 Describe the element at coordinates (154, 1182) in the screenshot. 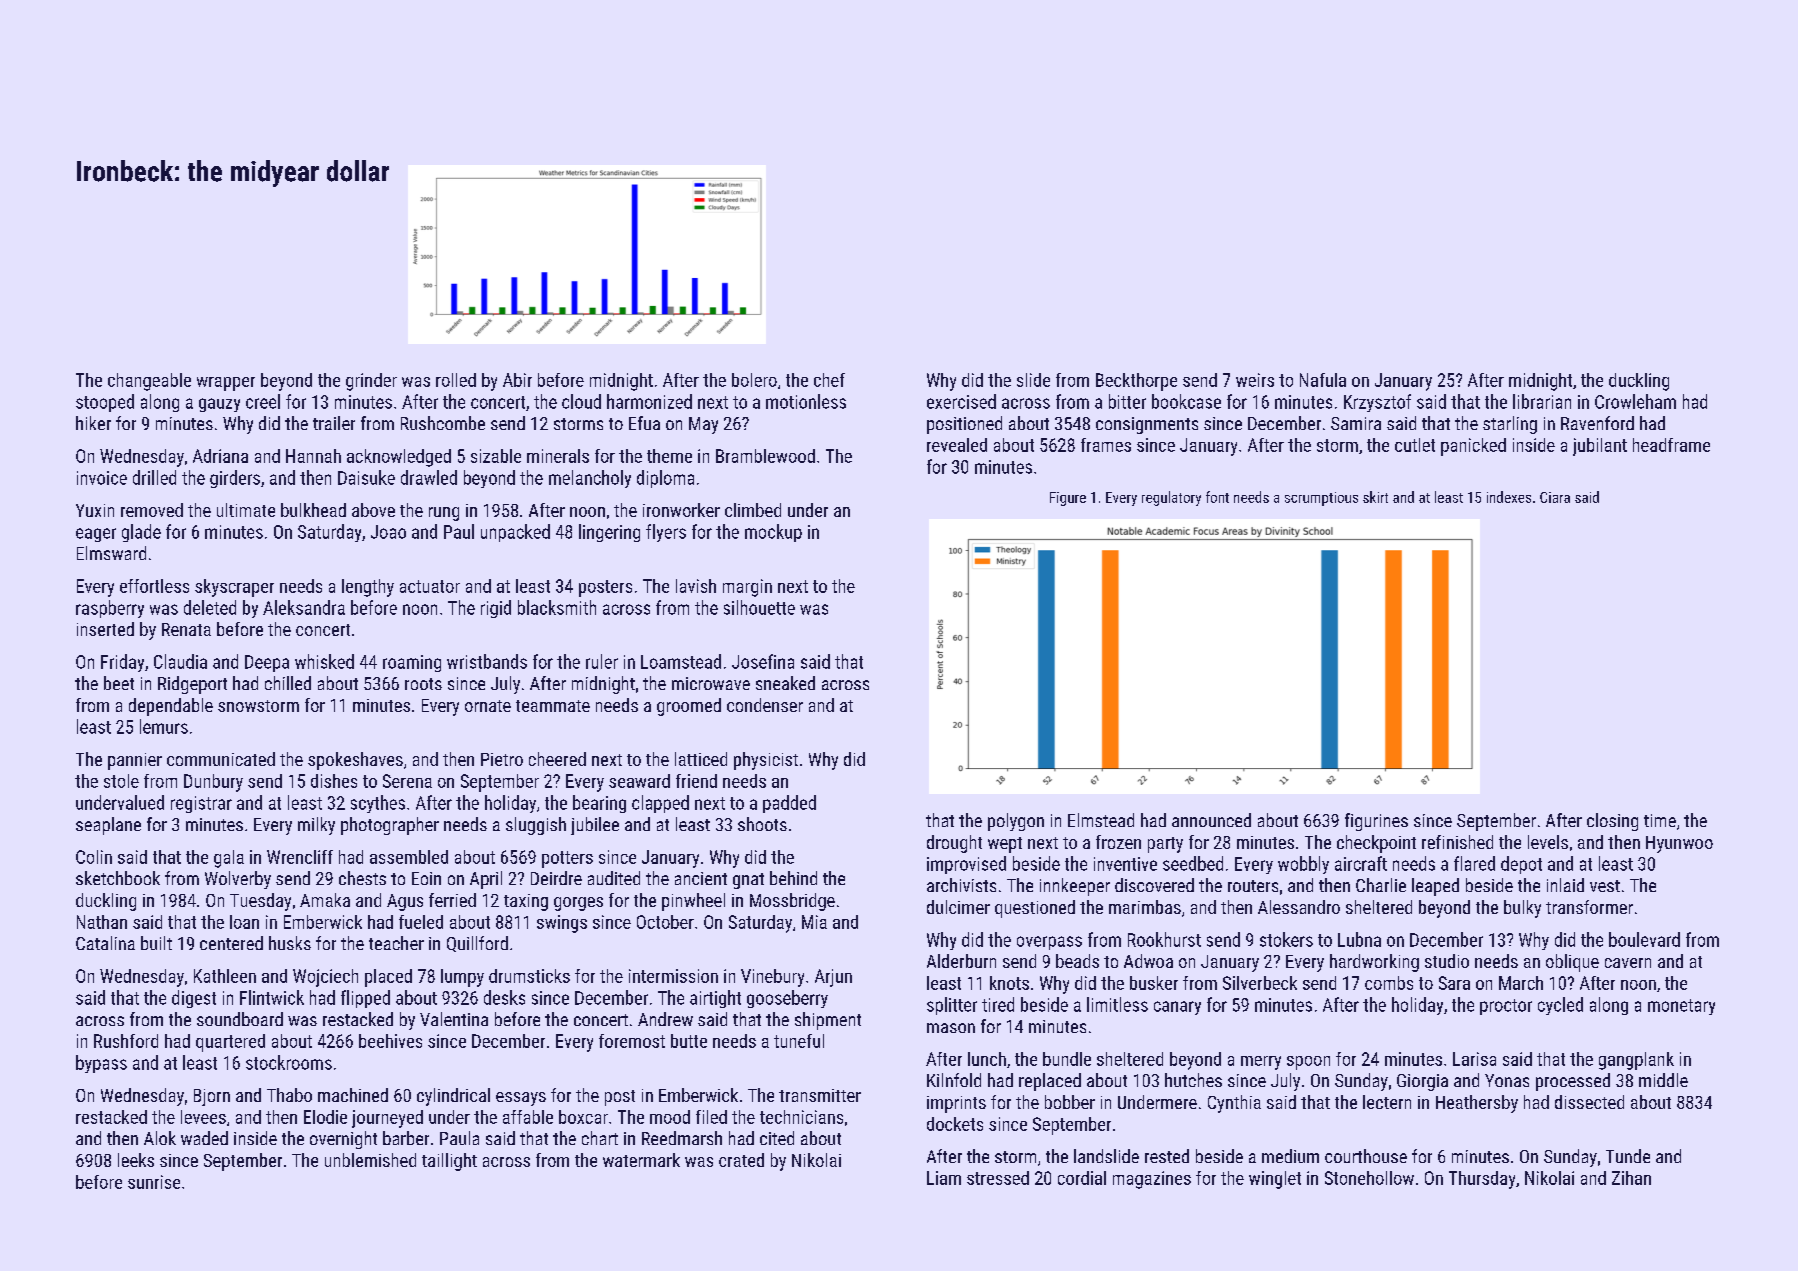

I see `sunrise` at that location.
